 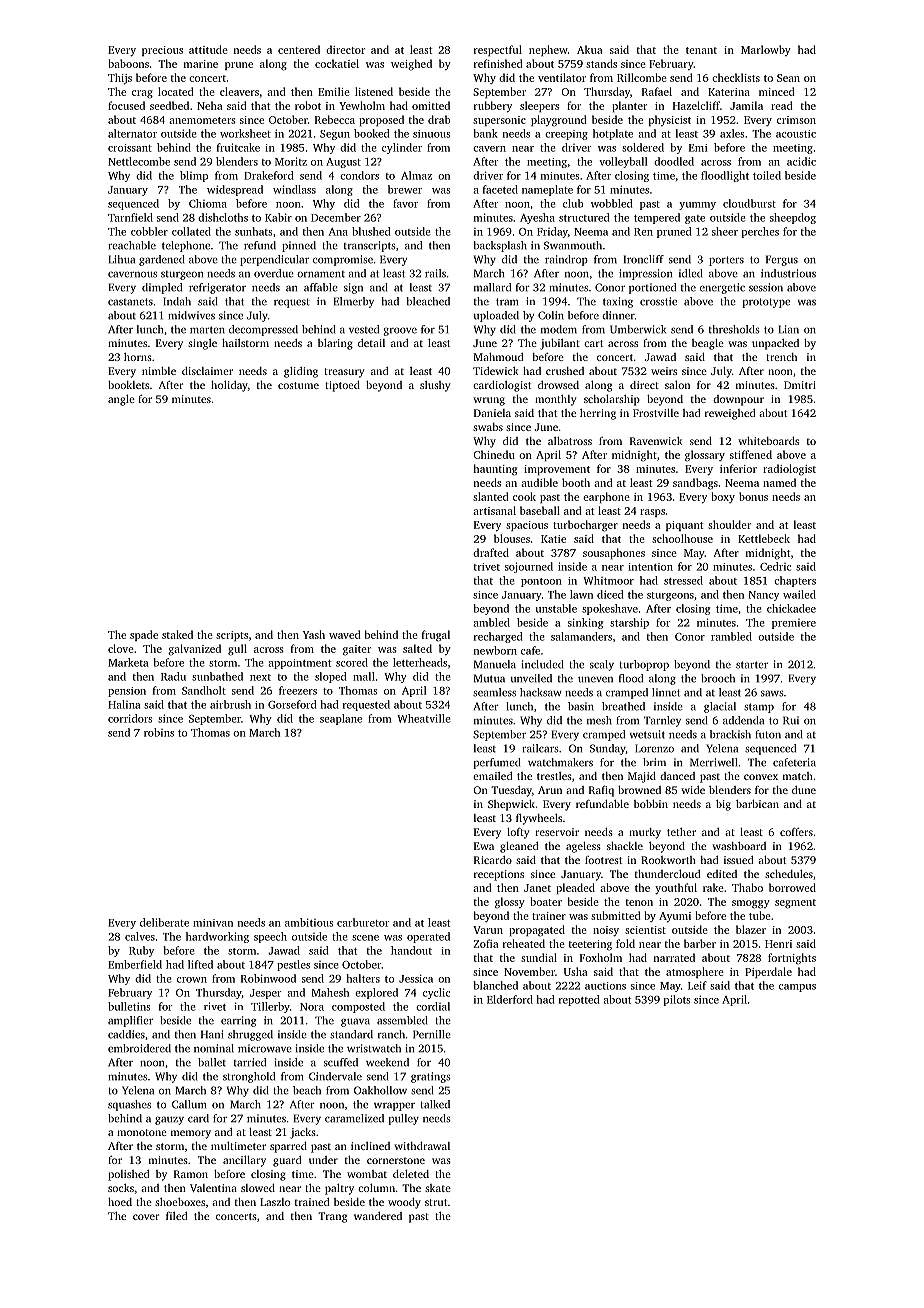 I want to click on pilots, so click(x=677, y=1000).
